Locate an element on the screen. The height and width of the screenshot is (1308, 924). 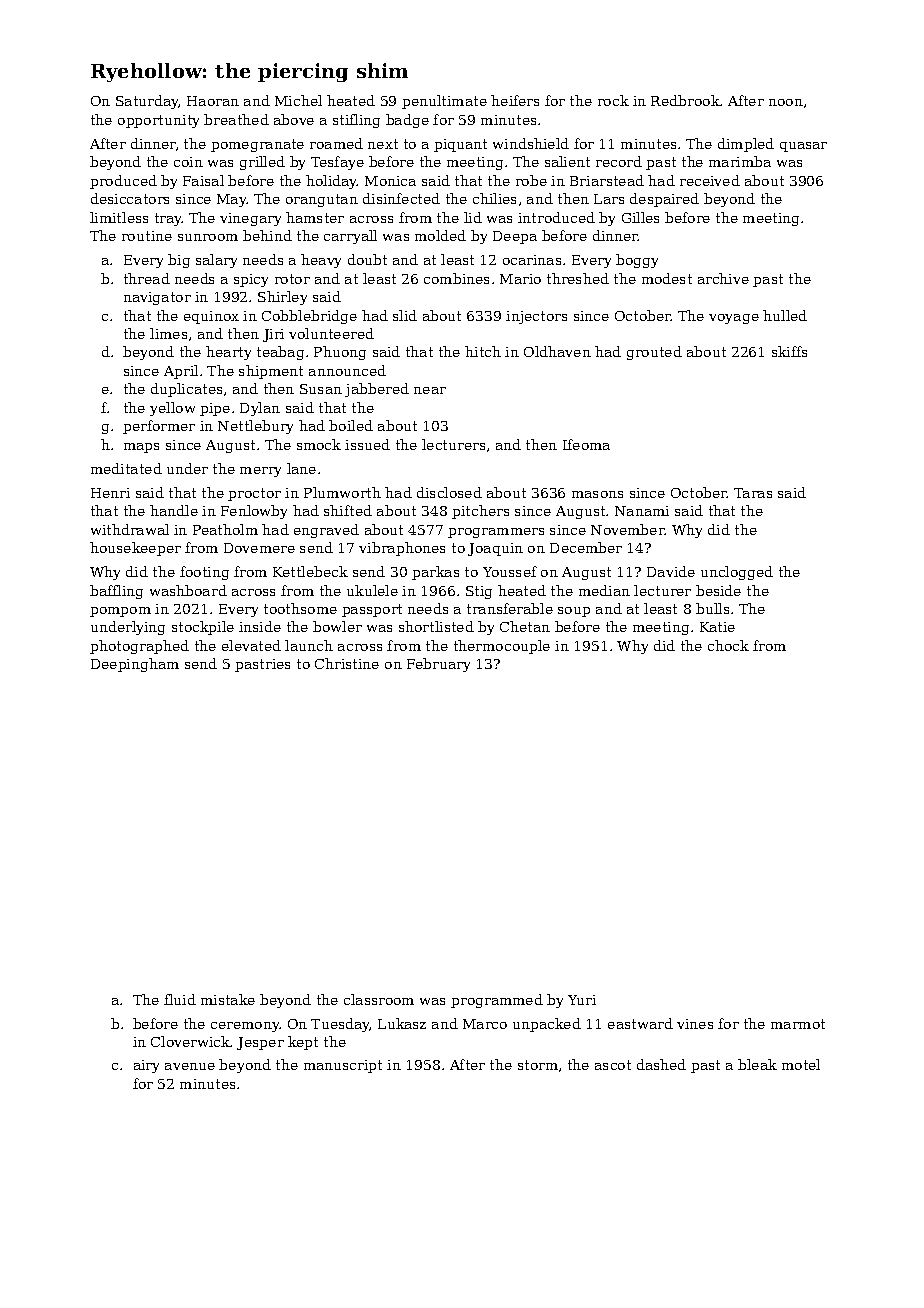
Haoran is located at coordinates (213, 101).
